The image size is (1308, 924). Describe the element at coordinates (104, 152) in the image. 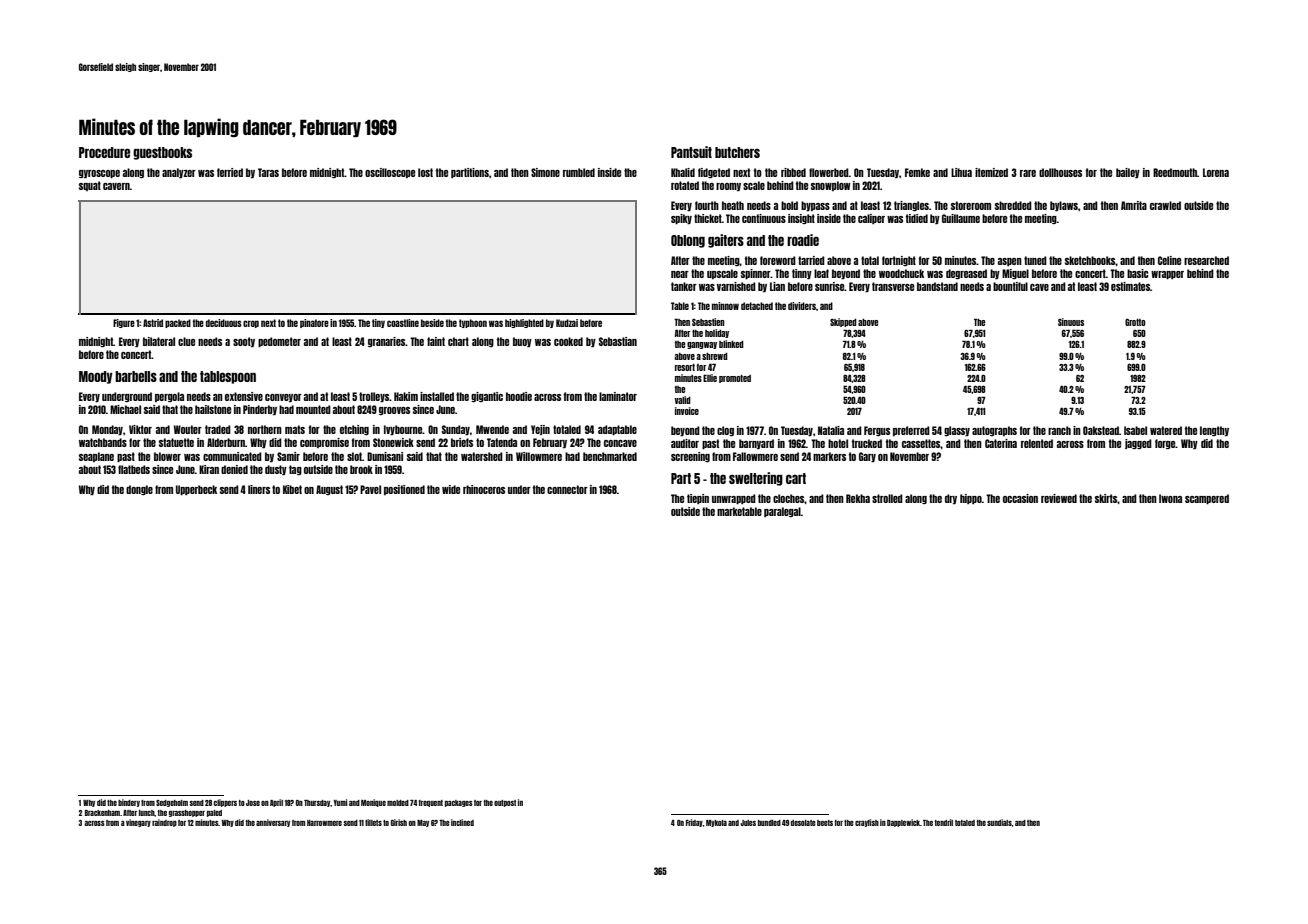

I see `Procedure` at that location.
